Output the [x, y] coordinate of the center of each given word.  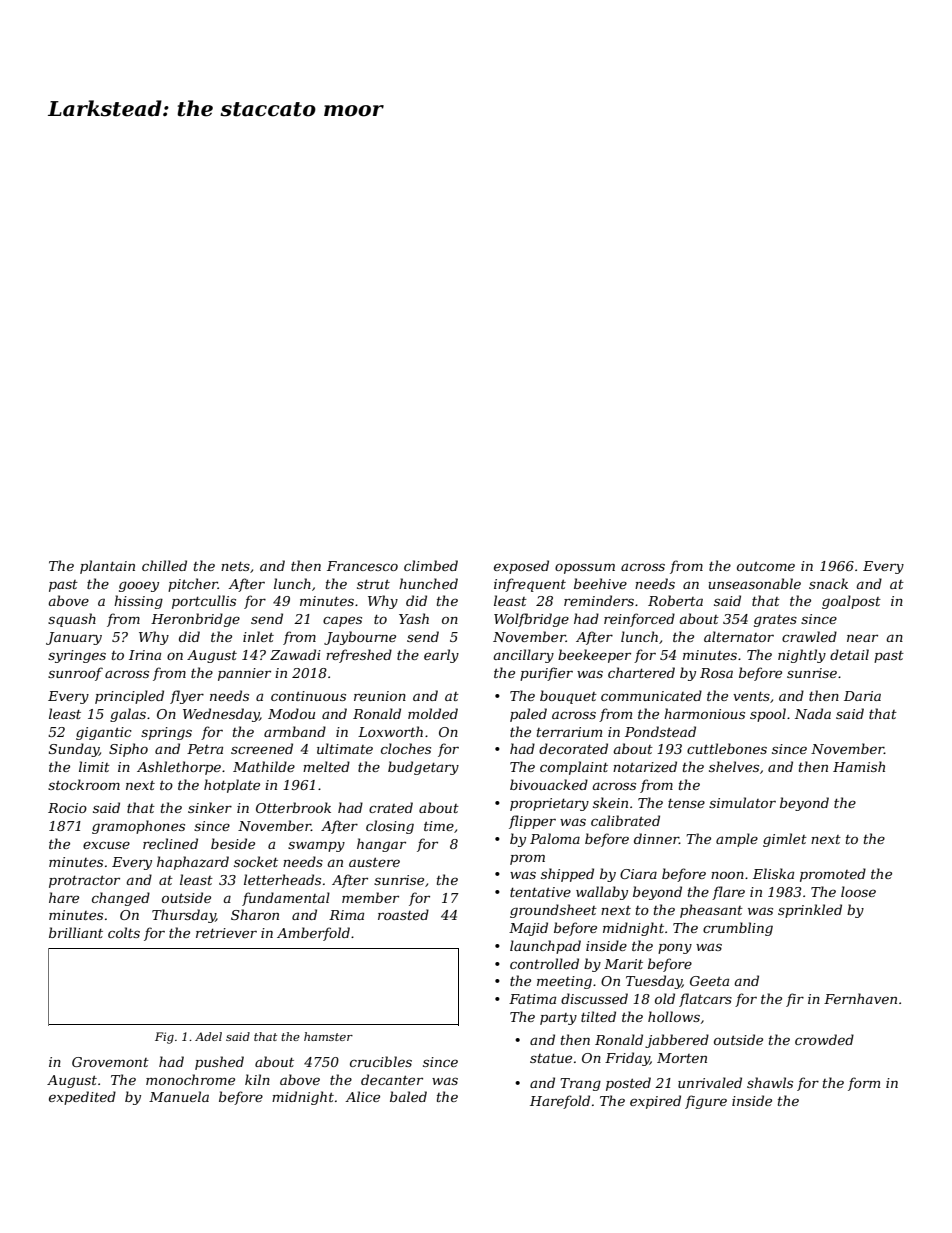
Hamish [859, 766]
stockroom [84, 784]
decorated [573, 748]
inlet [258, 636]
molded [433, 713]
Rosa [716, 673]
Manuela [179, 1096]
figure [706, 1102]
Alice [362, 1096]
